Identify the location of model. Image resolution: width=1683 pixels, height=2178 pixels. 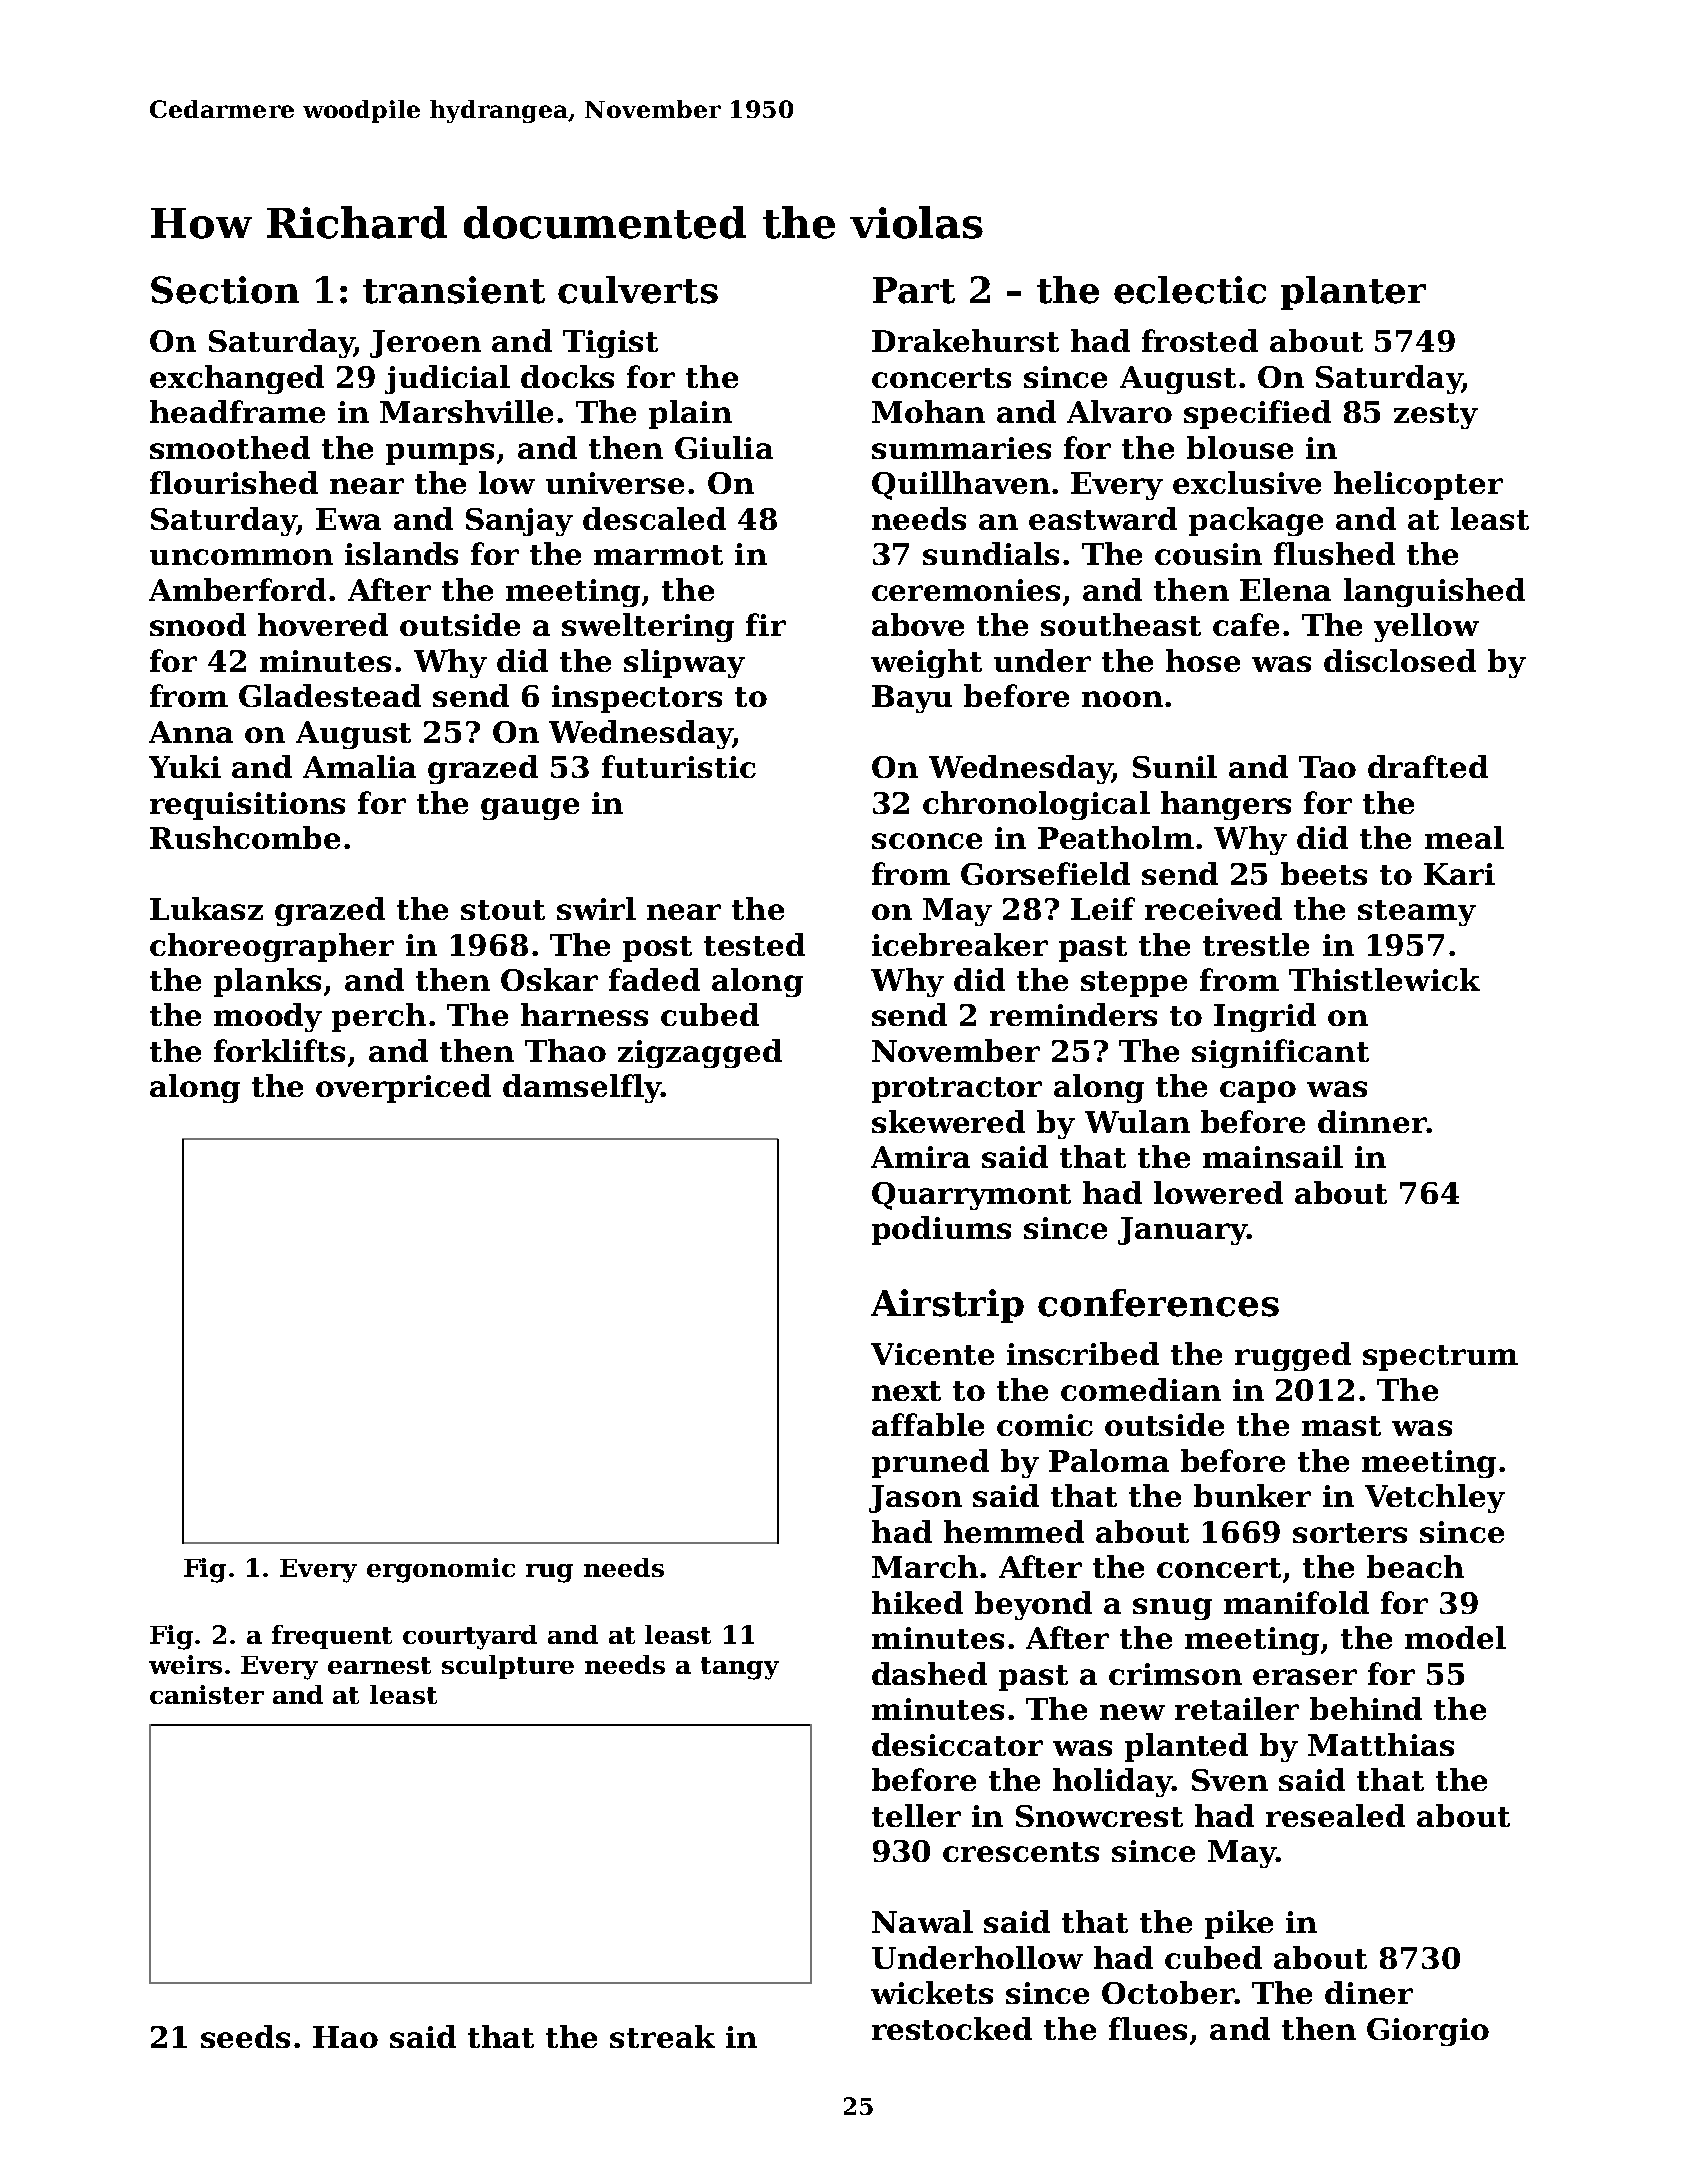
(1455, 1637).
